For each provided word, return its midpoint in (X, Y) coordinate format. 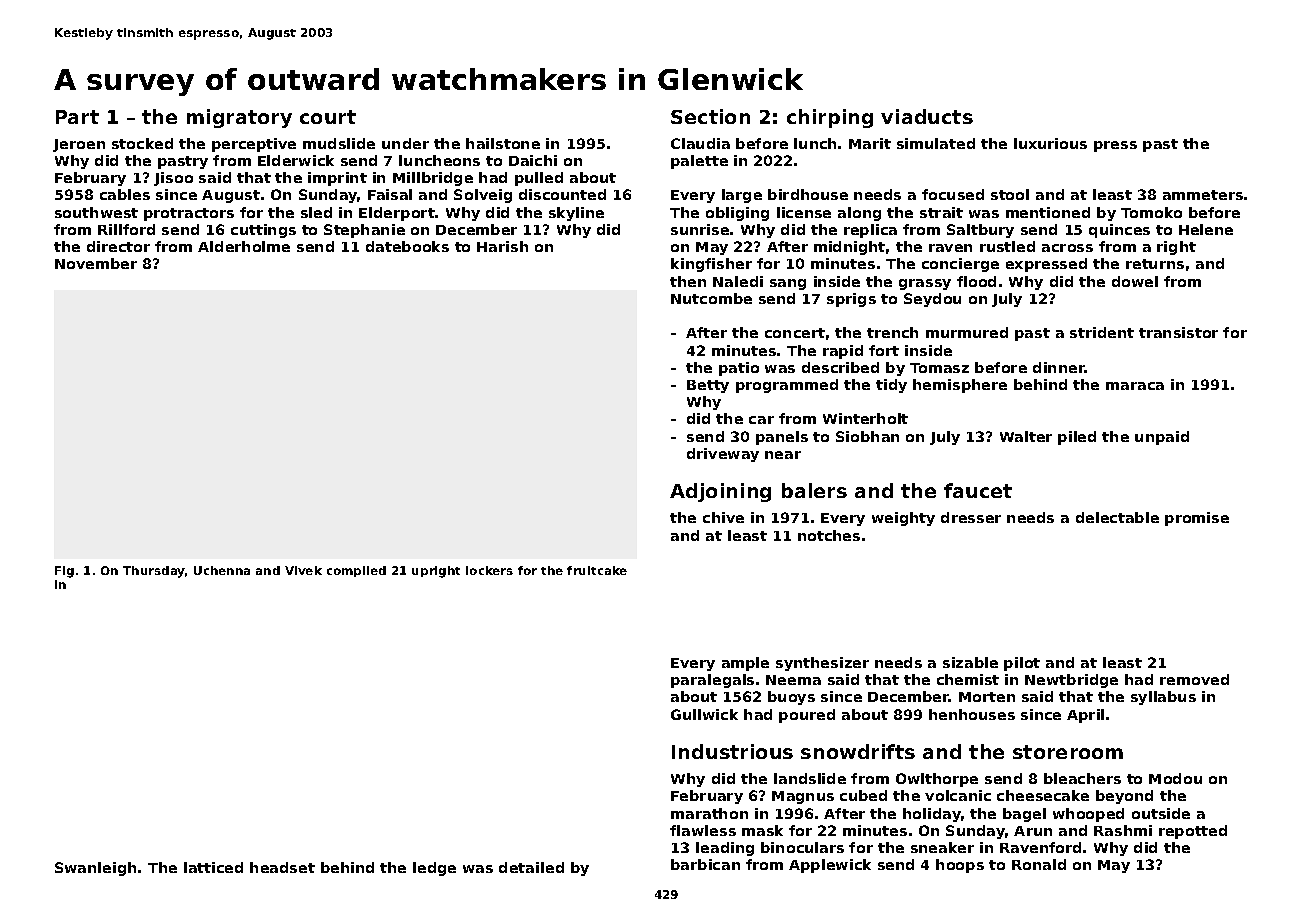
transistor (1178, 332)
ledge (434, 869)
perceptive (254, 145)
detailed (531, 867)
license (804, 212)
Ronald (1039, 864)
